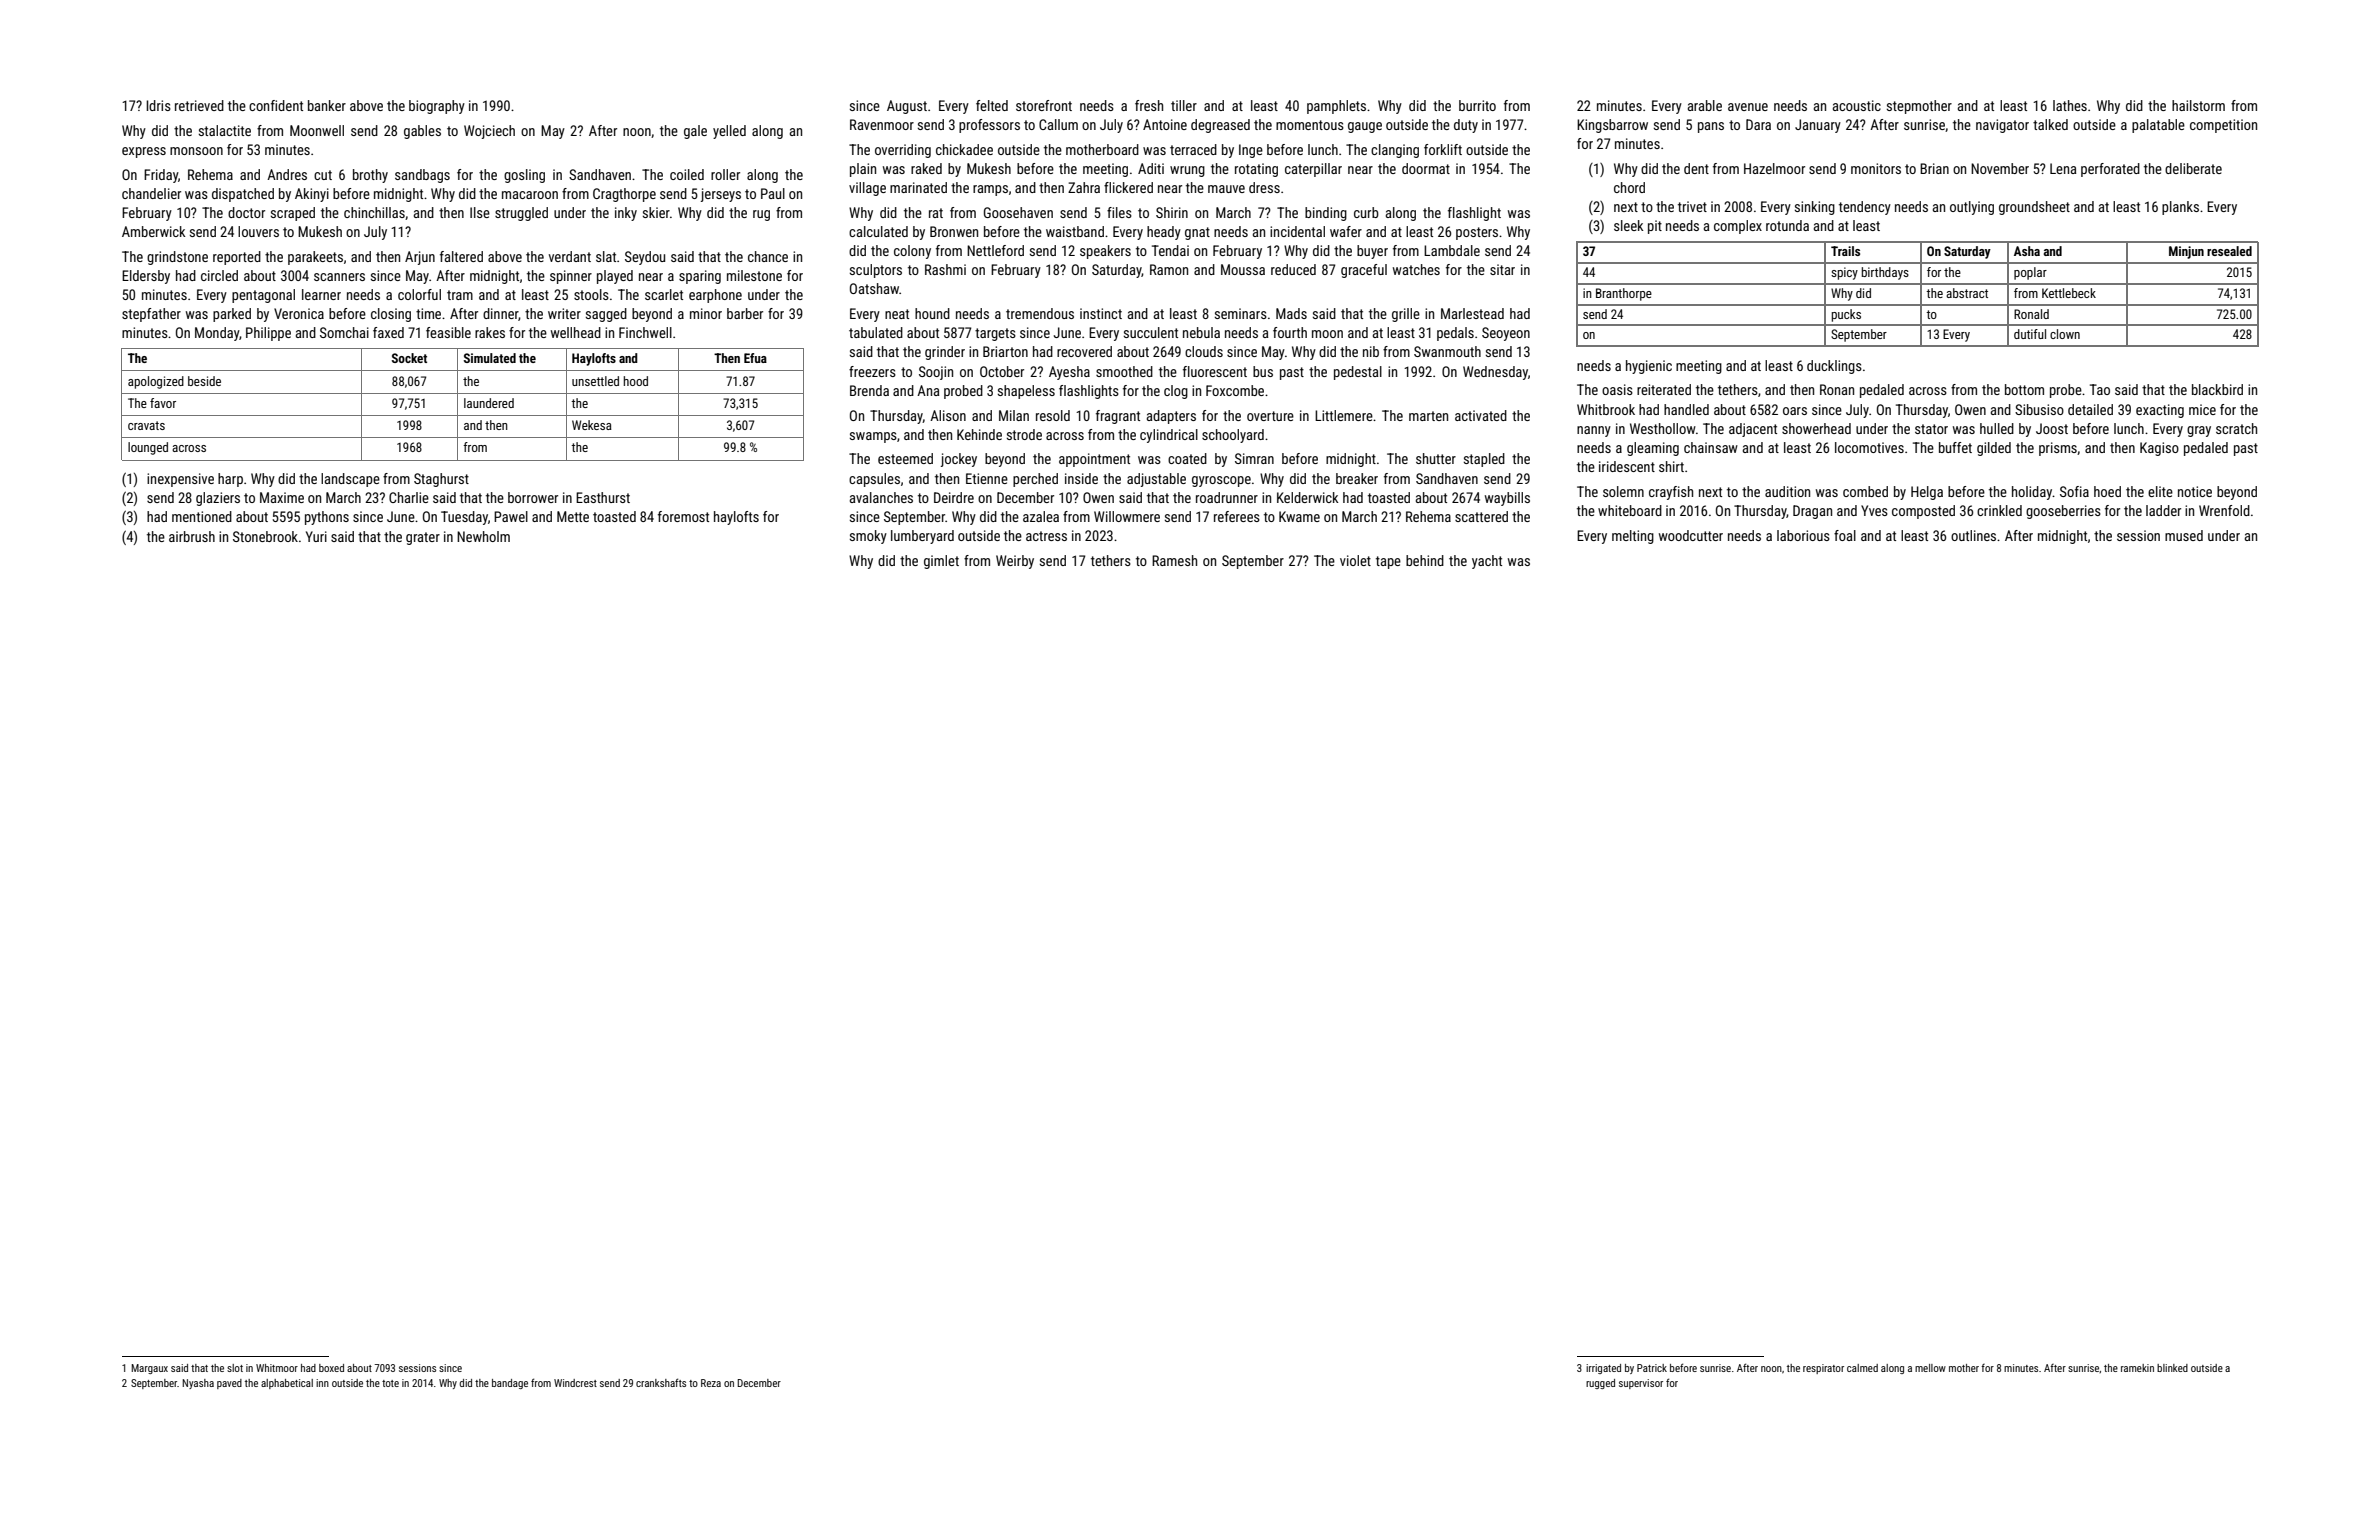  What do you see at coordinates (153, 231) in the document?
I see `Amberwick` at bounding box center [153, 231].
